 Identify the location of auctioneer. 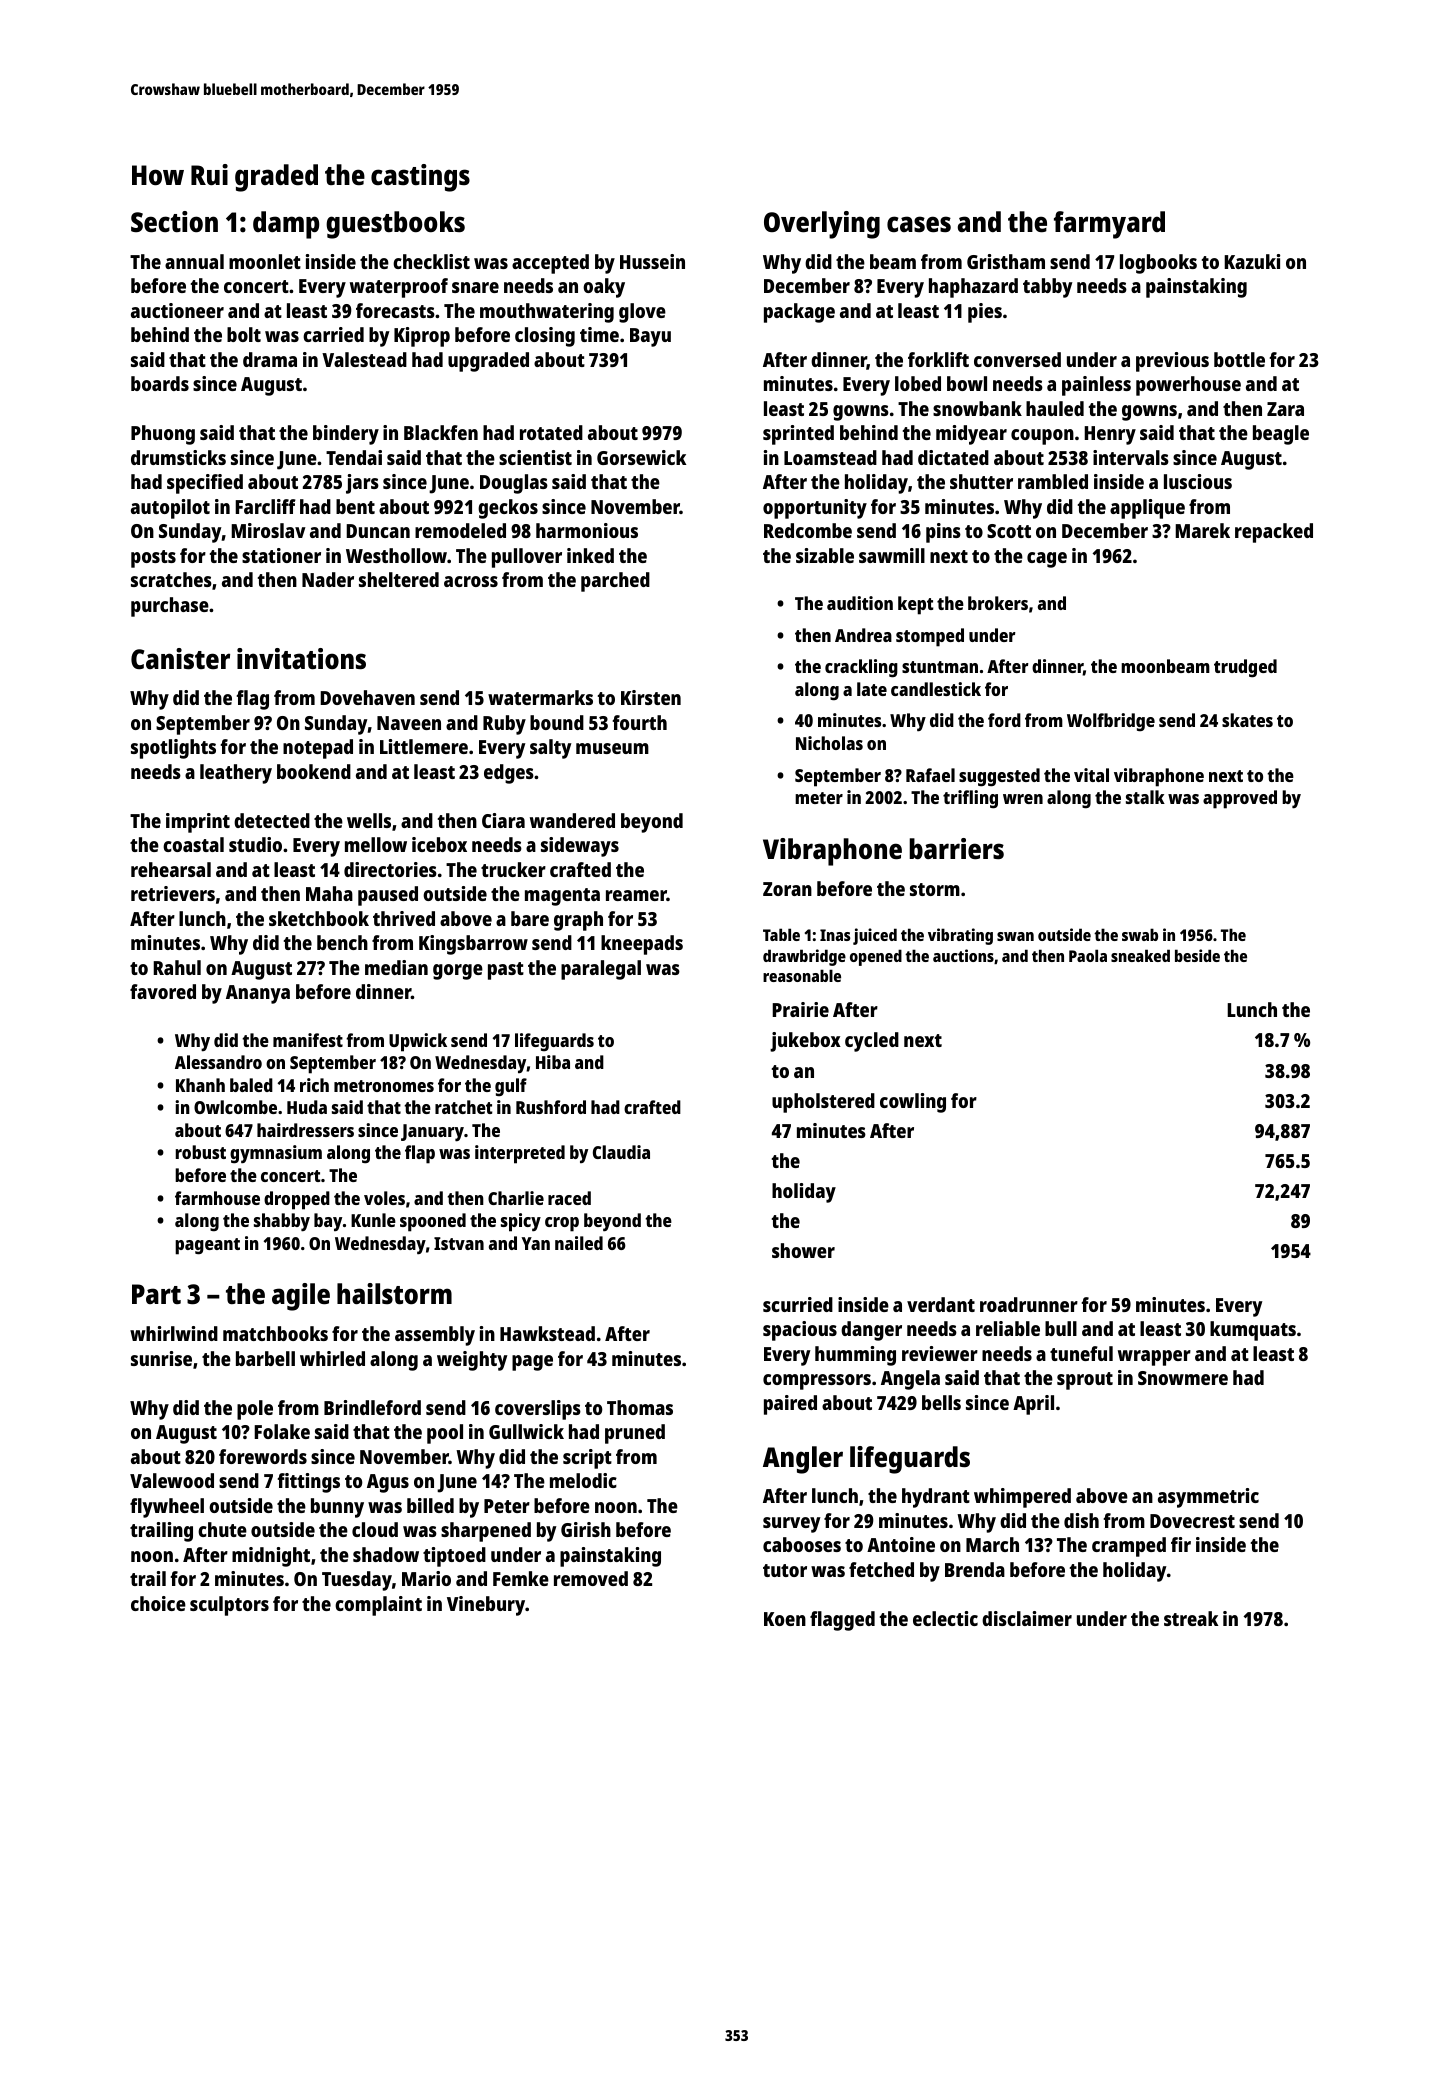
(177, 310).
